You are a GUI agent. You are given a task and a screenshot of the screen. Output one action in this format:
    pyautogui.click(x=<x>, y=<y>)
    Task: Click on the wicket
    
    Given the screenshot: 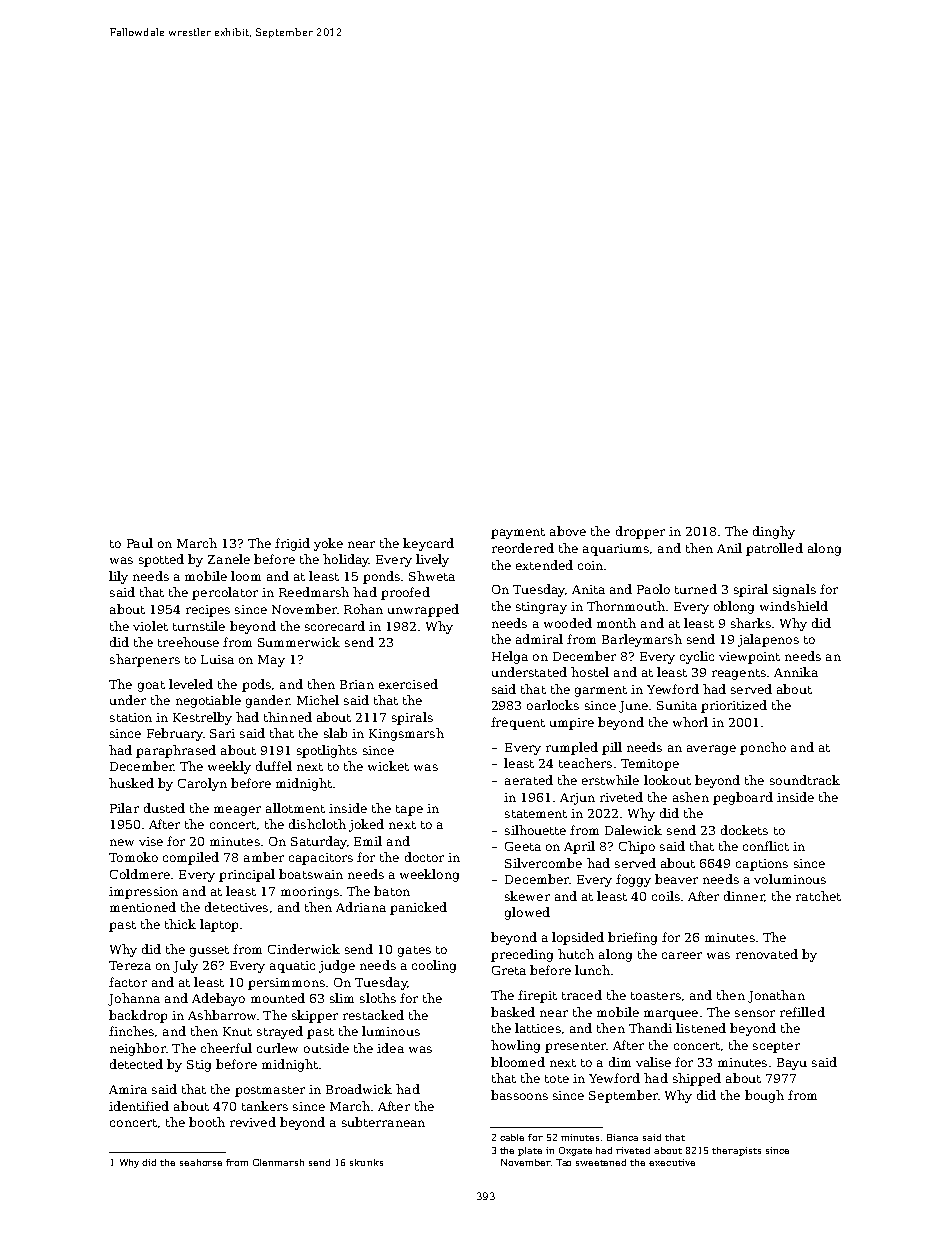 What is the action you would take?
    pyautogui.click(x=388, y=766)
